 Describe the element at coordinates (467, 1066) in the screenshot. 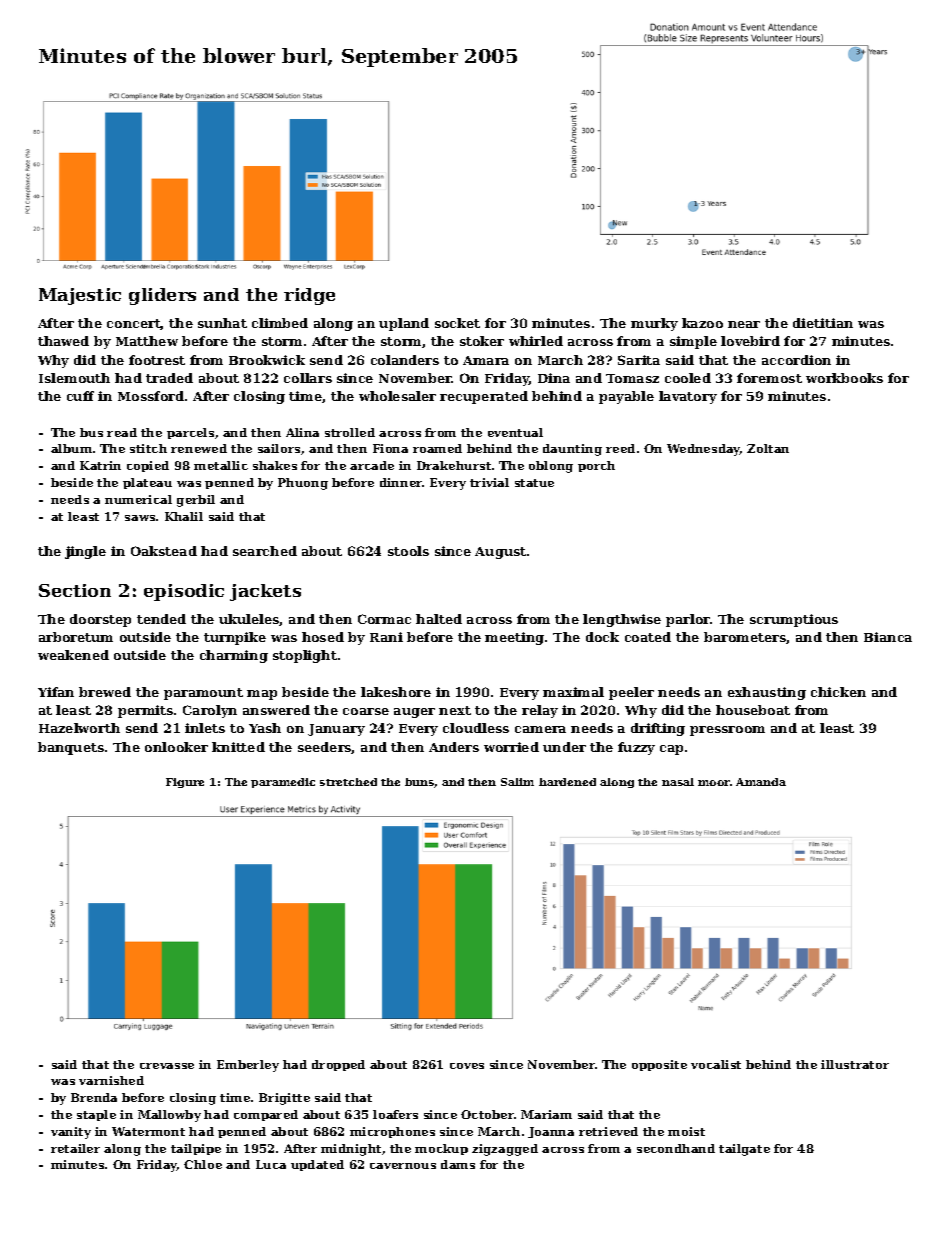

I see `coves` at that location.
